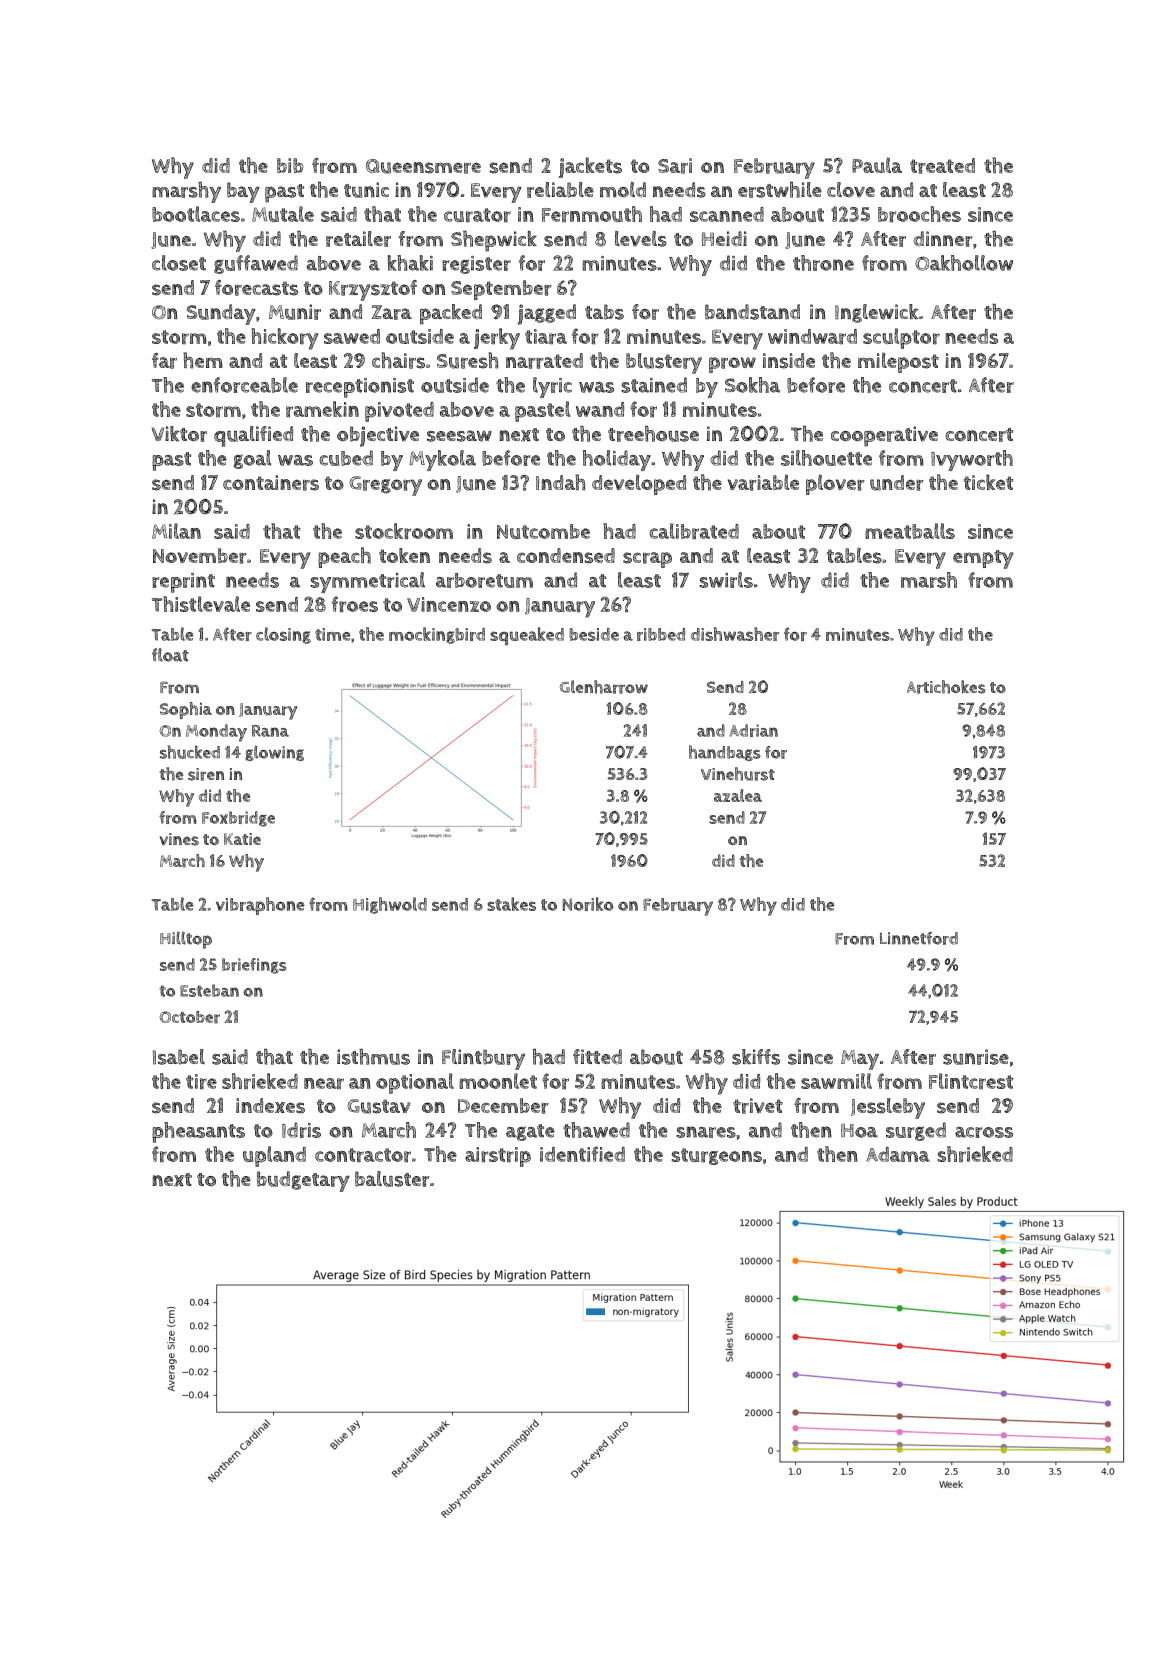 The height and width of the page is (1654, 1165). I want to click on reprint, so click(183, 583).
